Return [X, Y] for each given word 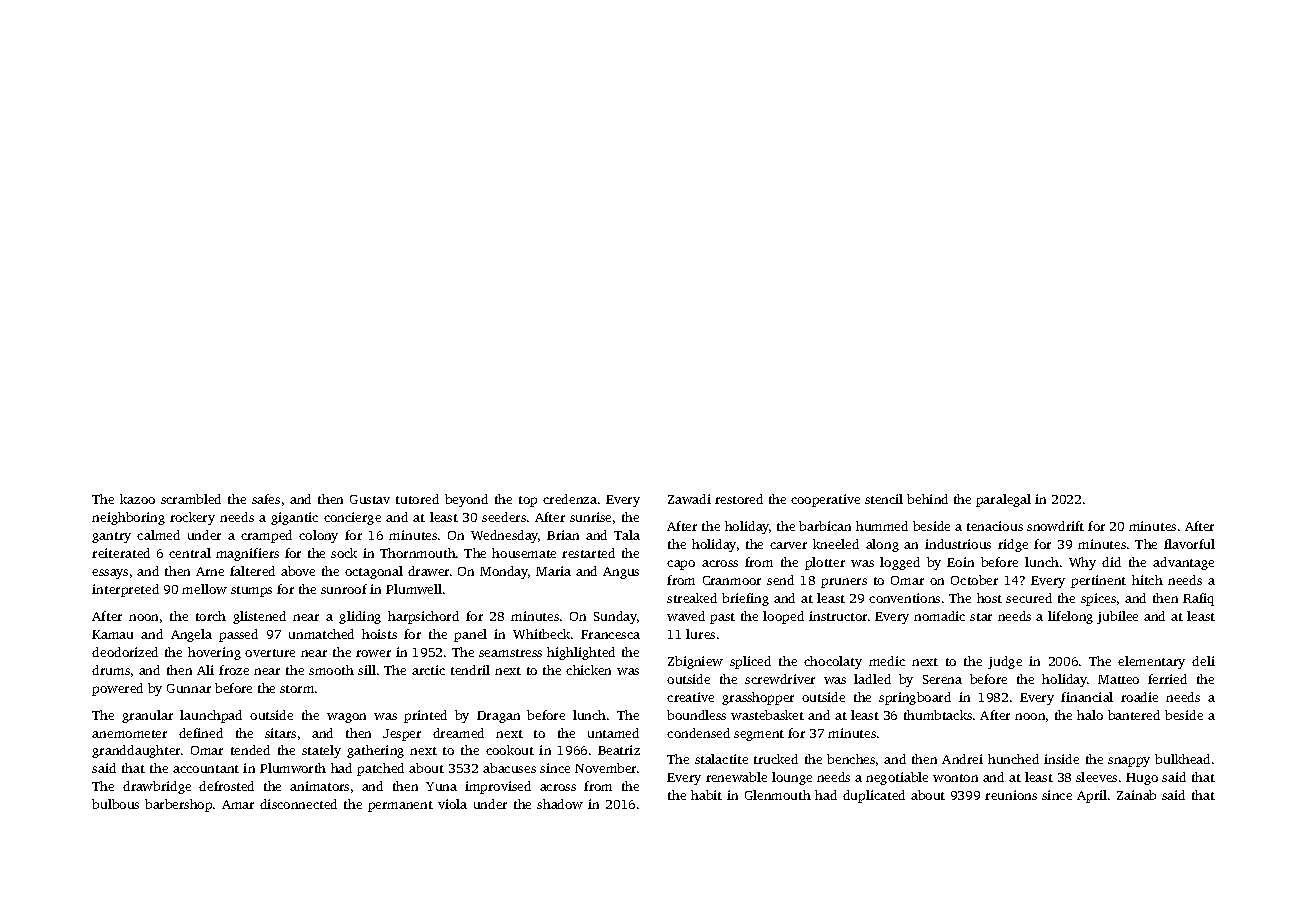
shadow [560, 804]
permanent [400, 806]
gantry [111, 537]
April [1092, 796]
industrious [958, 544]
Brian [563, 535]
